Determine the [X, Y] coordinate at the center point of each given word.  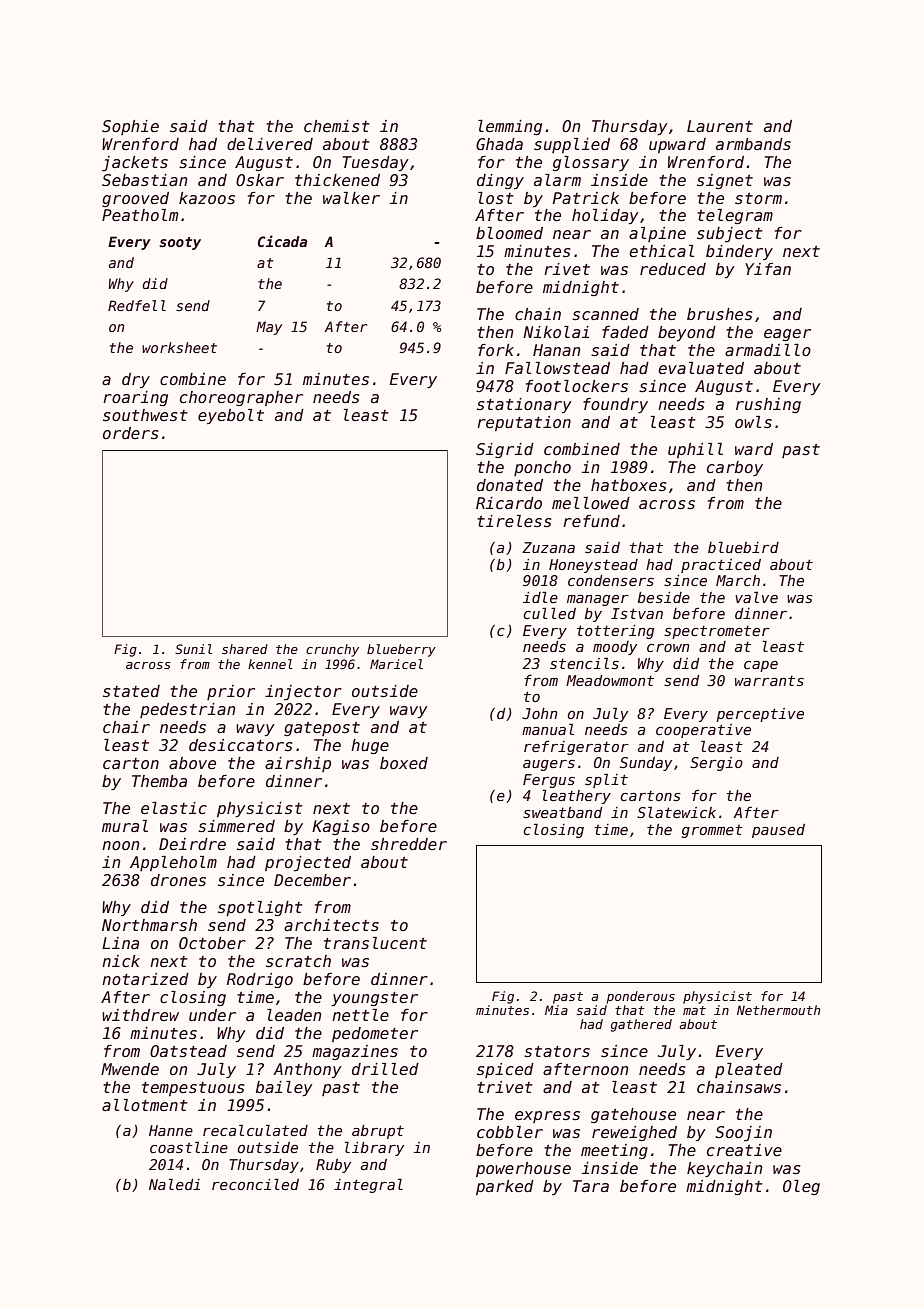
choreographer [241, 398]
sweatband [562, 812]
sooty [180, 243]
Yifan [768, 269]
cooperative [703, 731]
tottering [615, 632]
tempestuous [193, 1089]
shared [245, 649]
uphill [695, 450]
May [269, 328]
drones [178, 880]
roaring [135, 398]
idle [540, 597]
